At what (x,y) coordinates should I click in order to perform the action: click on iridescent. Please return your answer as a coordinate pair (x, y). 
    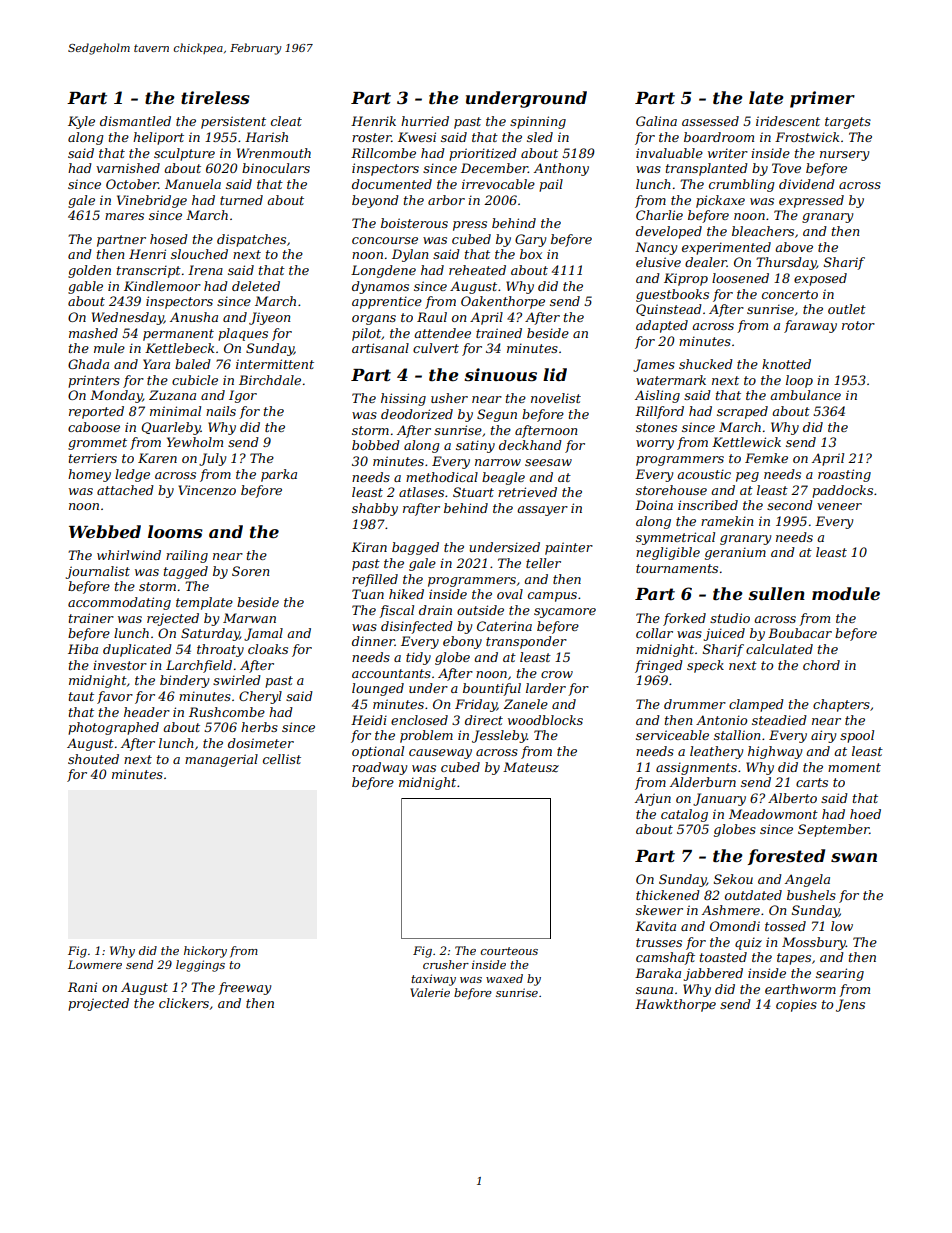
    Looking at the image, I should click on (788, 121).
